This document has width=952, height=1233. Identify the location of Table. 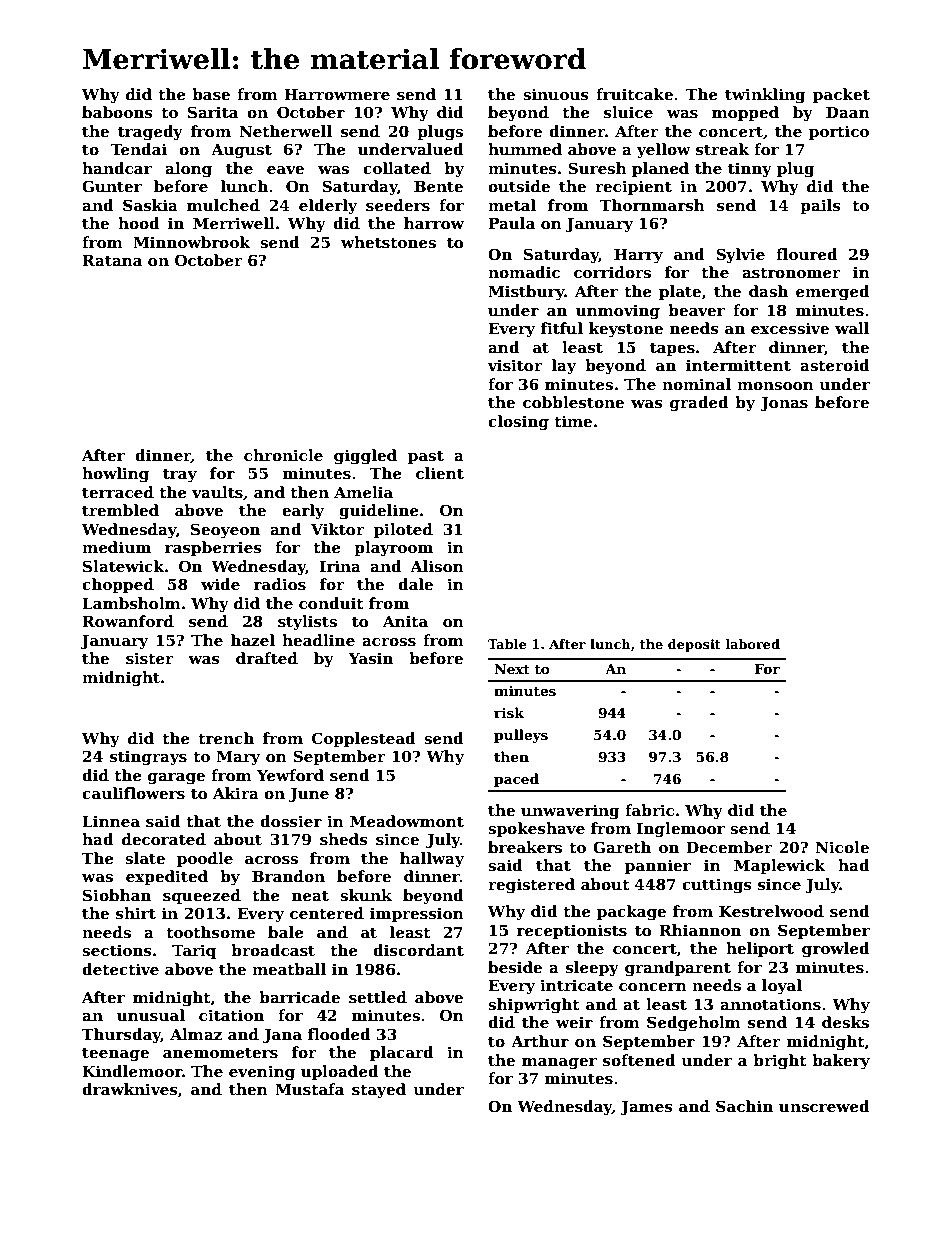
(507, 644).
